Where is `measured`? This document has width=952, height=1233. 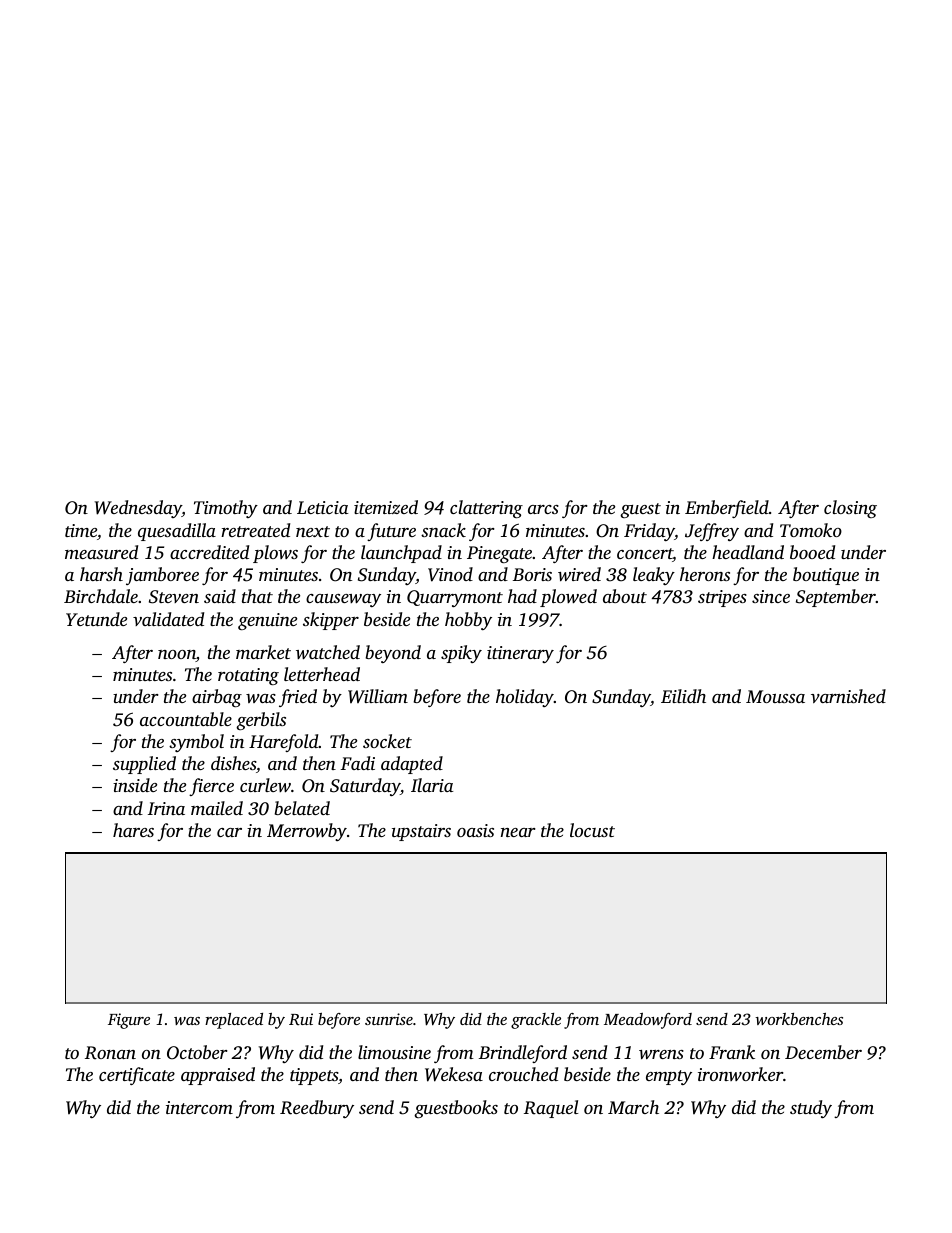
measured is located at coordinates (101, 552).
